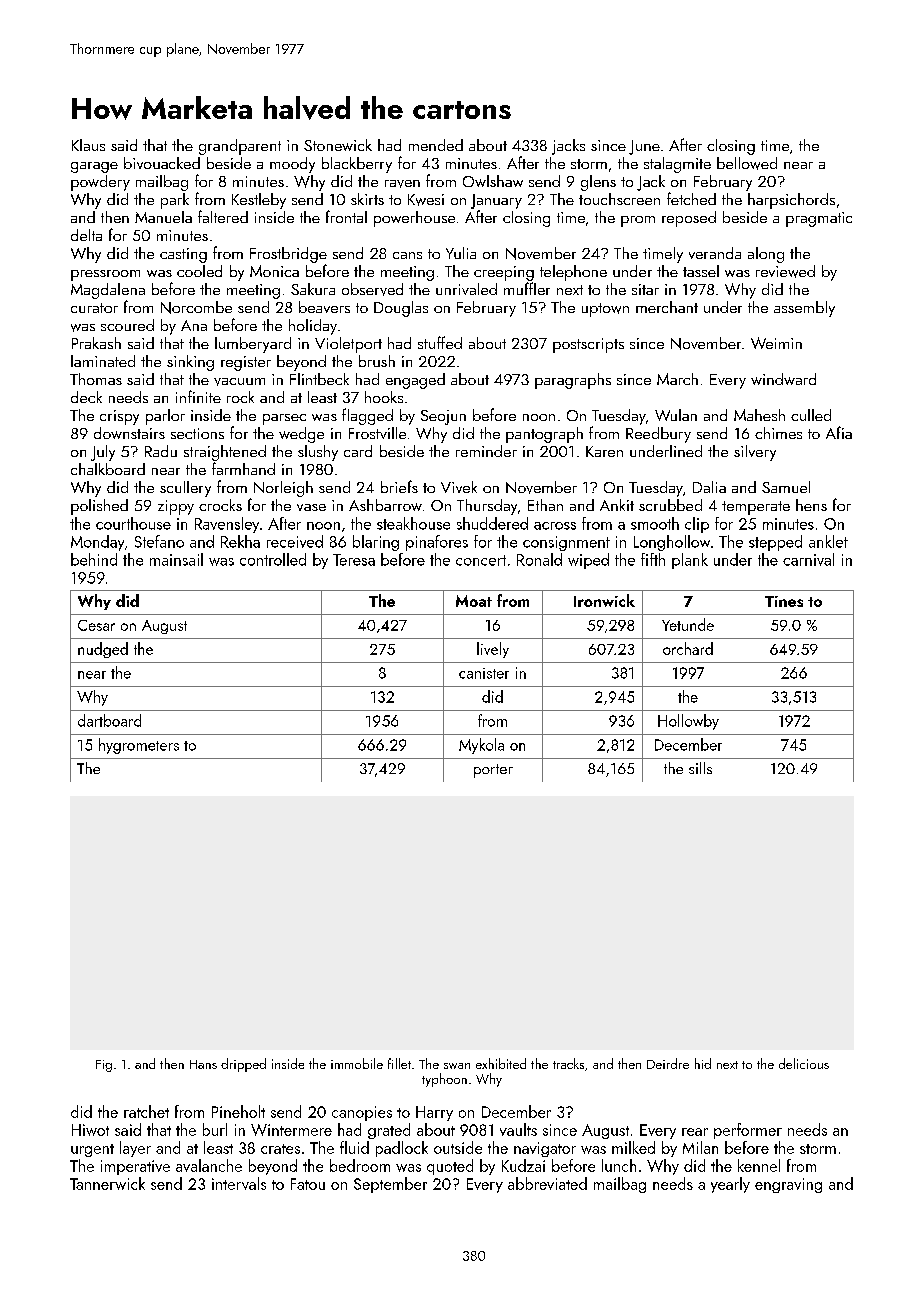  Describe the element at coordinates (199, 271) in the screenshot. I see `cooled` at that location.
